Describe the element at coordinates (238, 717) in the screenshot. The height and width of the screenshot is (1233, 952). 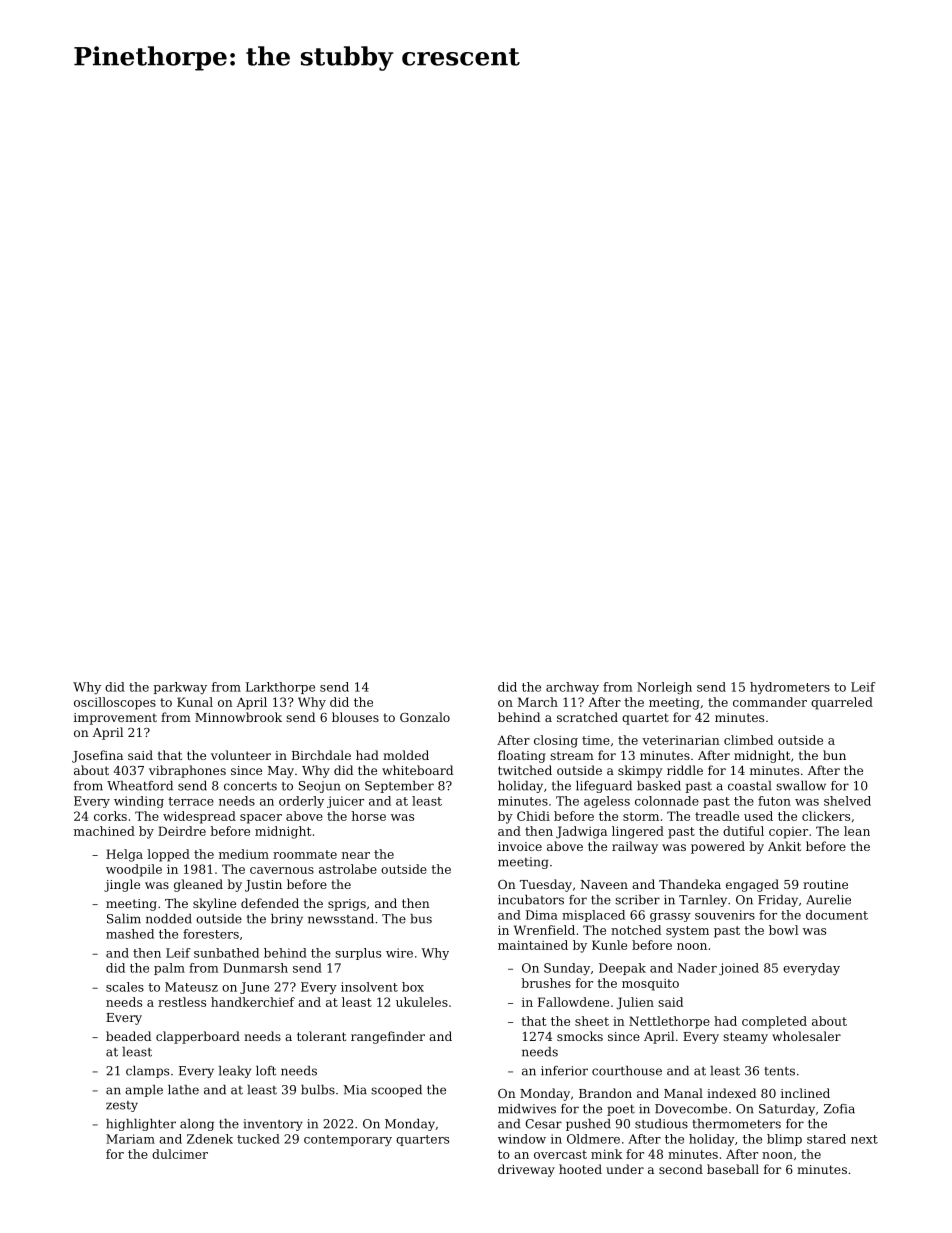
I see `Minnowbrook` at that location.
